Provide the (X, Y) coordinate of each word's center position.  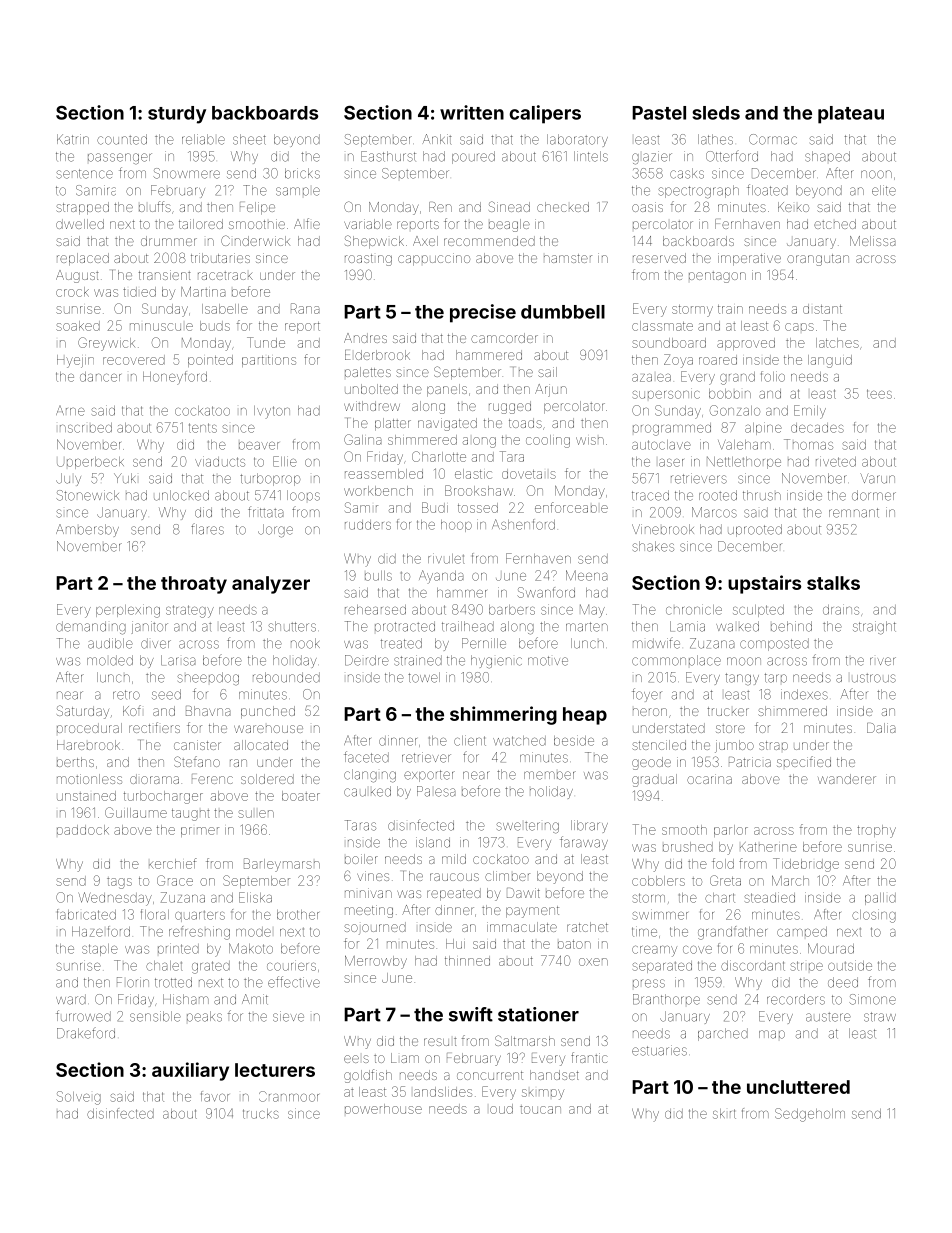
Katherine (768, 847)
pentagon (717, 277)
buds (215, 326)
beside (574, 740)
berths (75, 762)
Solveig (78, 1098)
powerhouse (383, 1109)
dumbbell (563, 312)
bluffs (155, 206)
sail (547, 372)
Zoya (678, 361)
